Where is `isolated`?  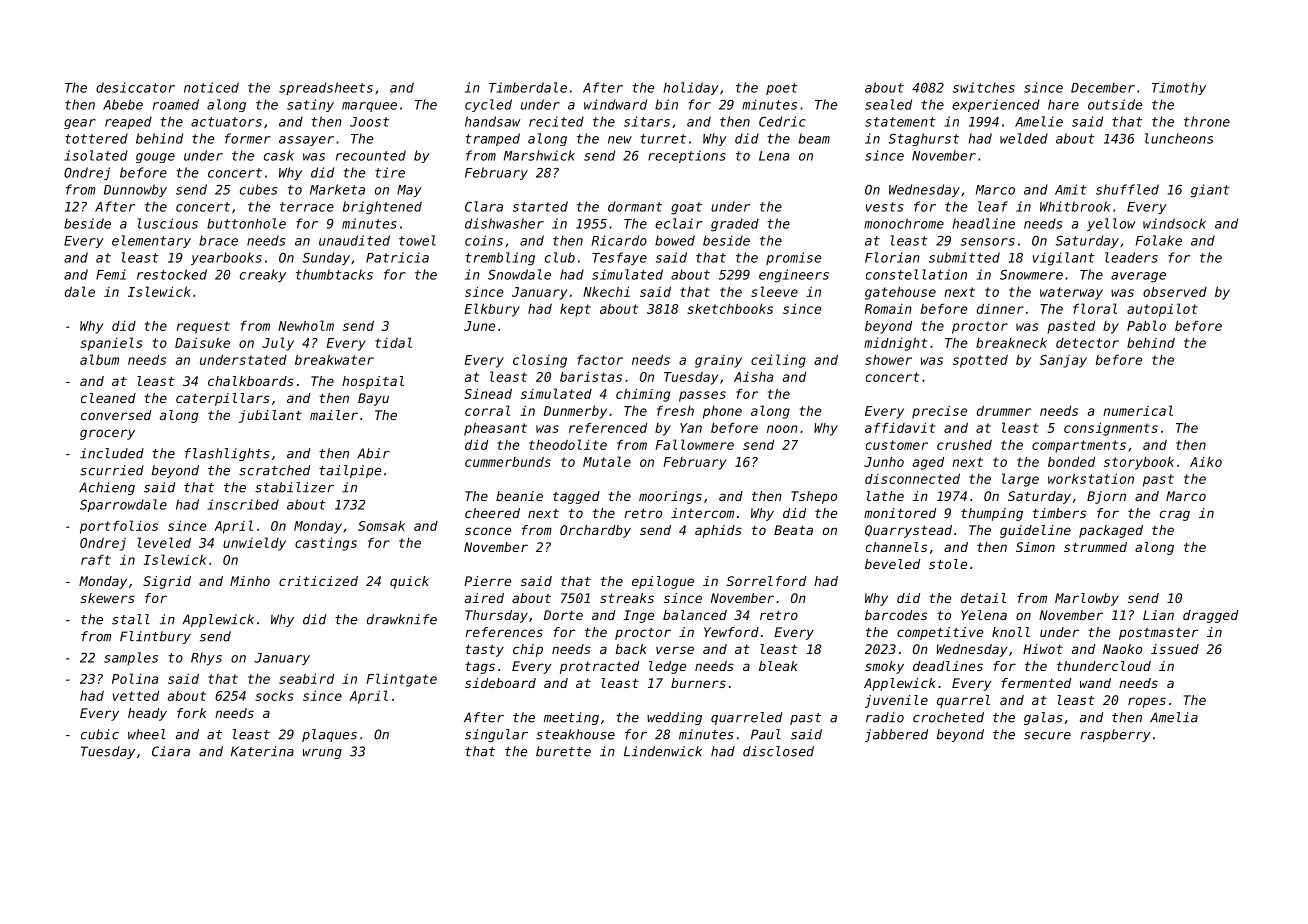 isolated is located at coordinates (96, 155).
